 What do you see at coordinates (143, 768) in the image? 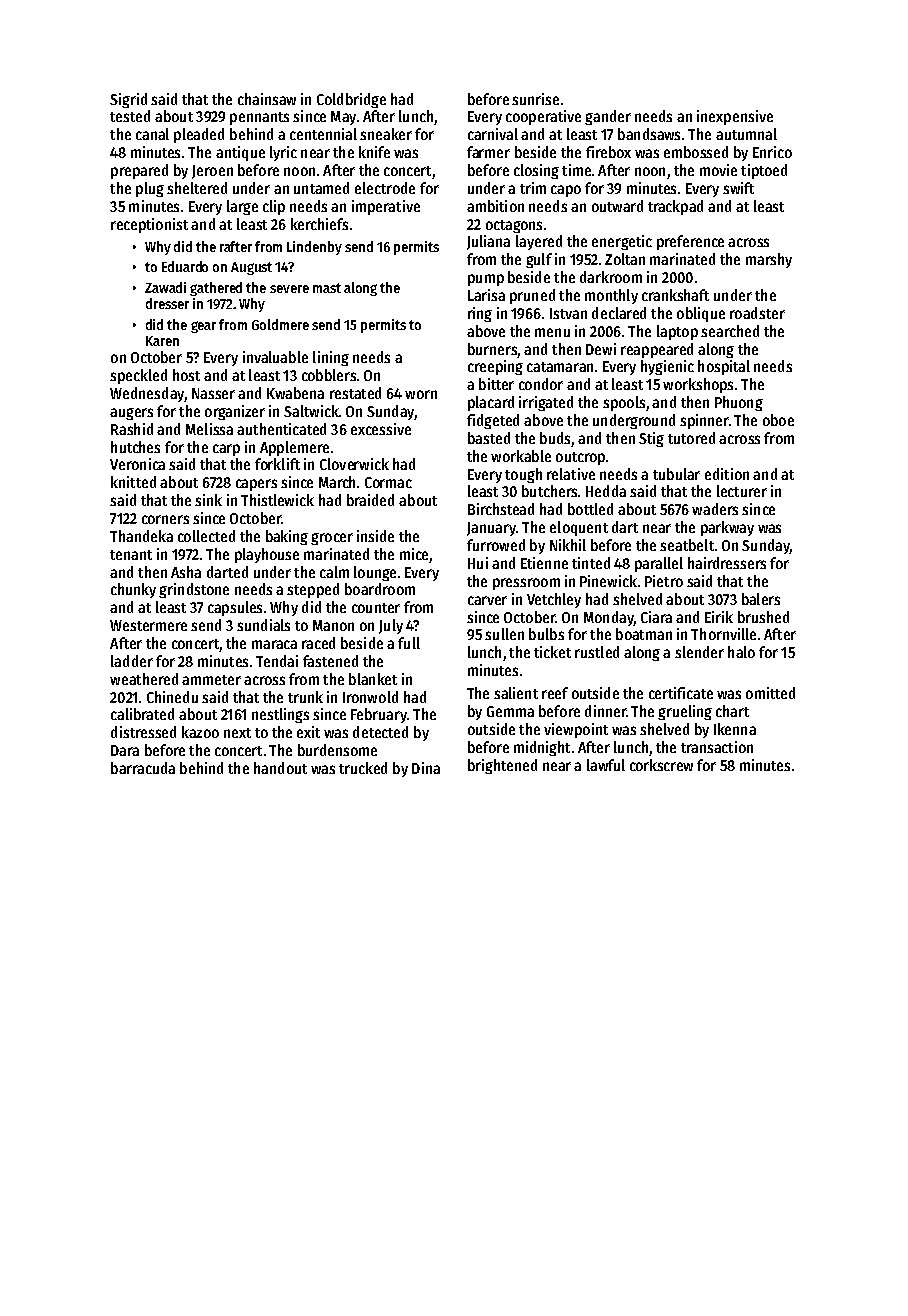
I see `barracuda` at bounding box center [143, 768].
